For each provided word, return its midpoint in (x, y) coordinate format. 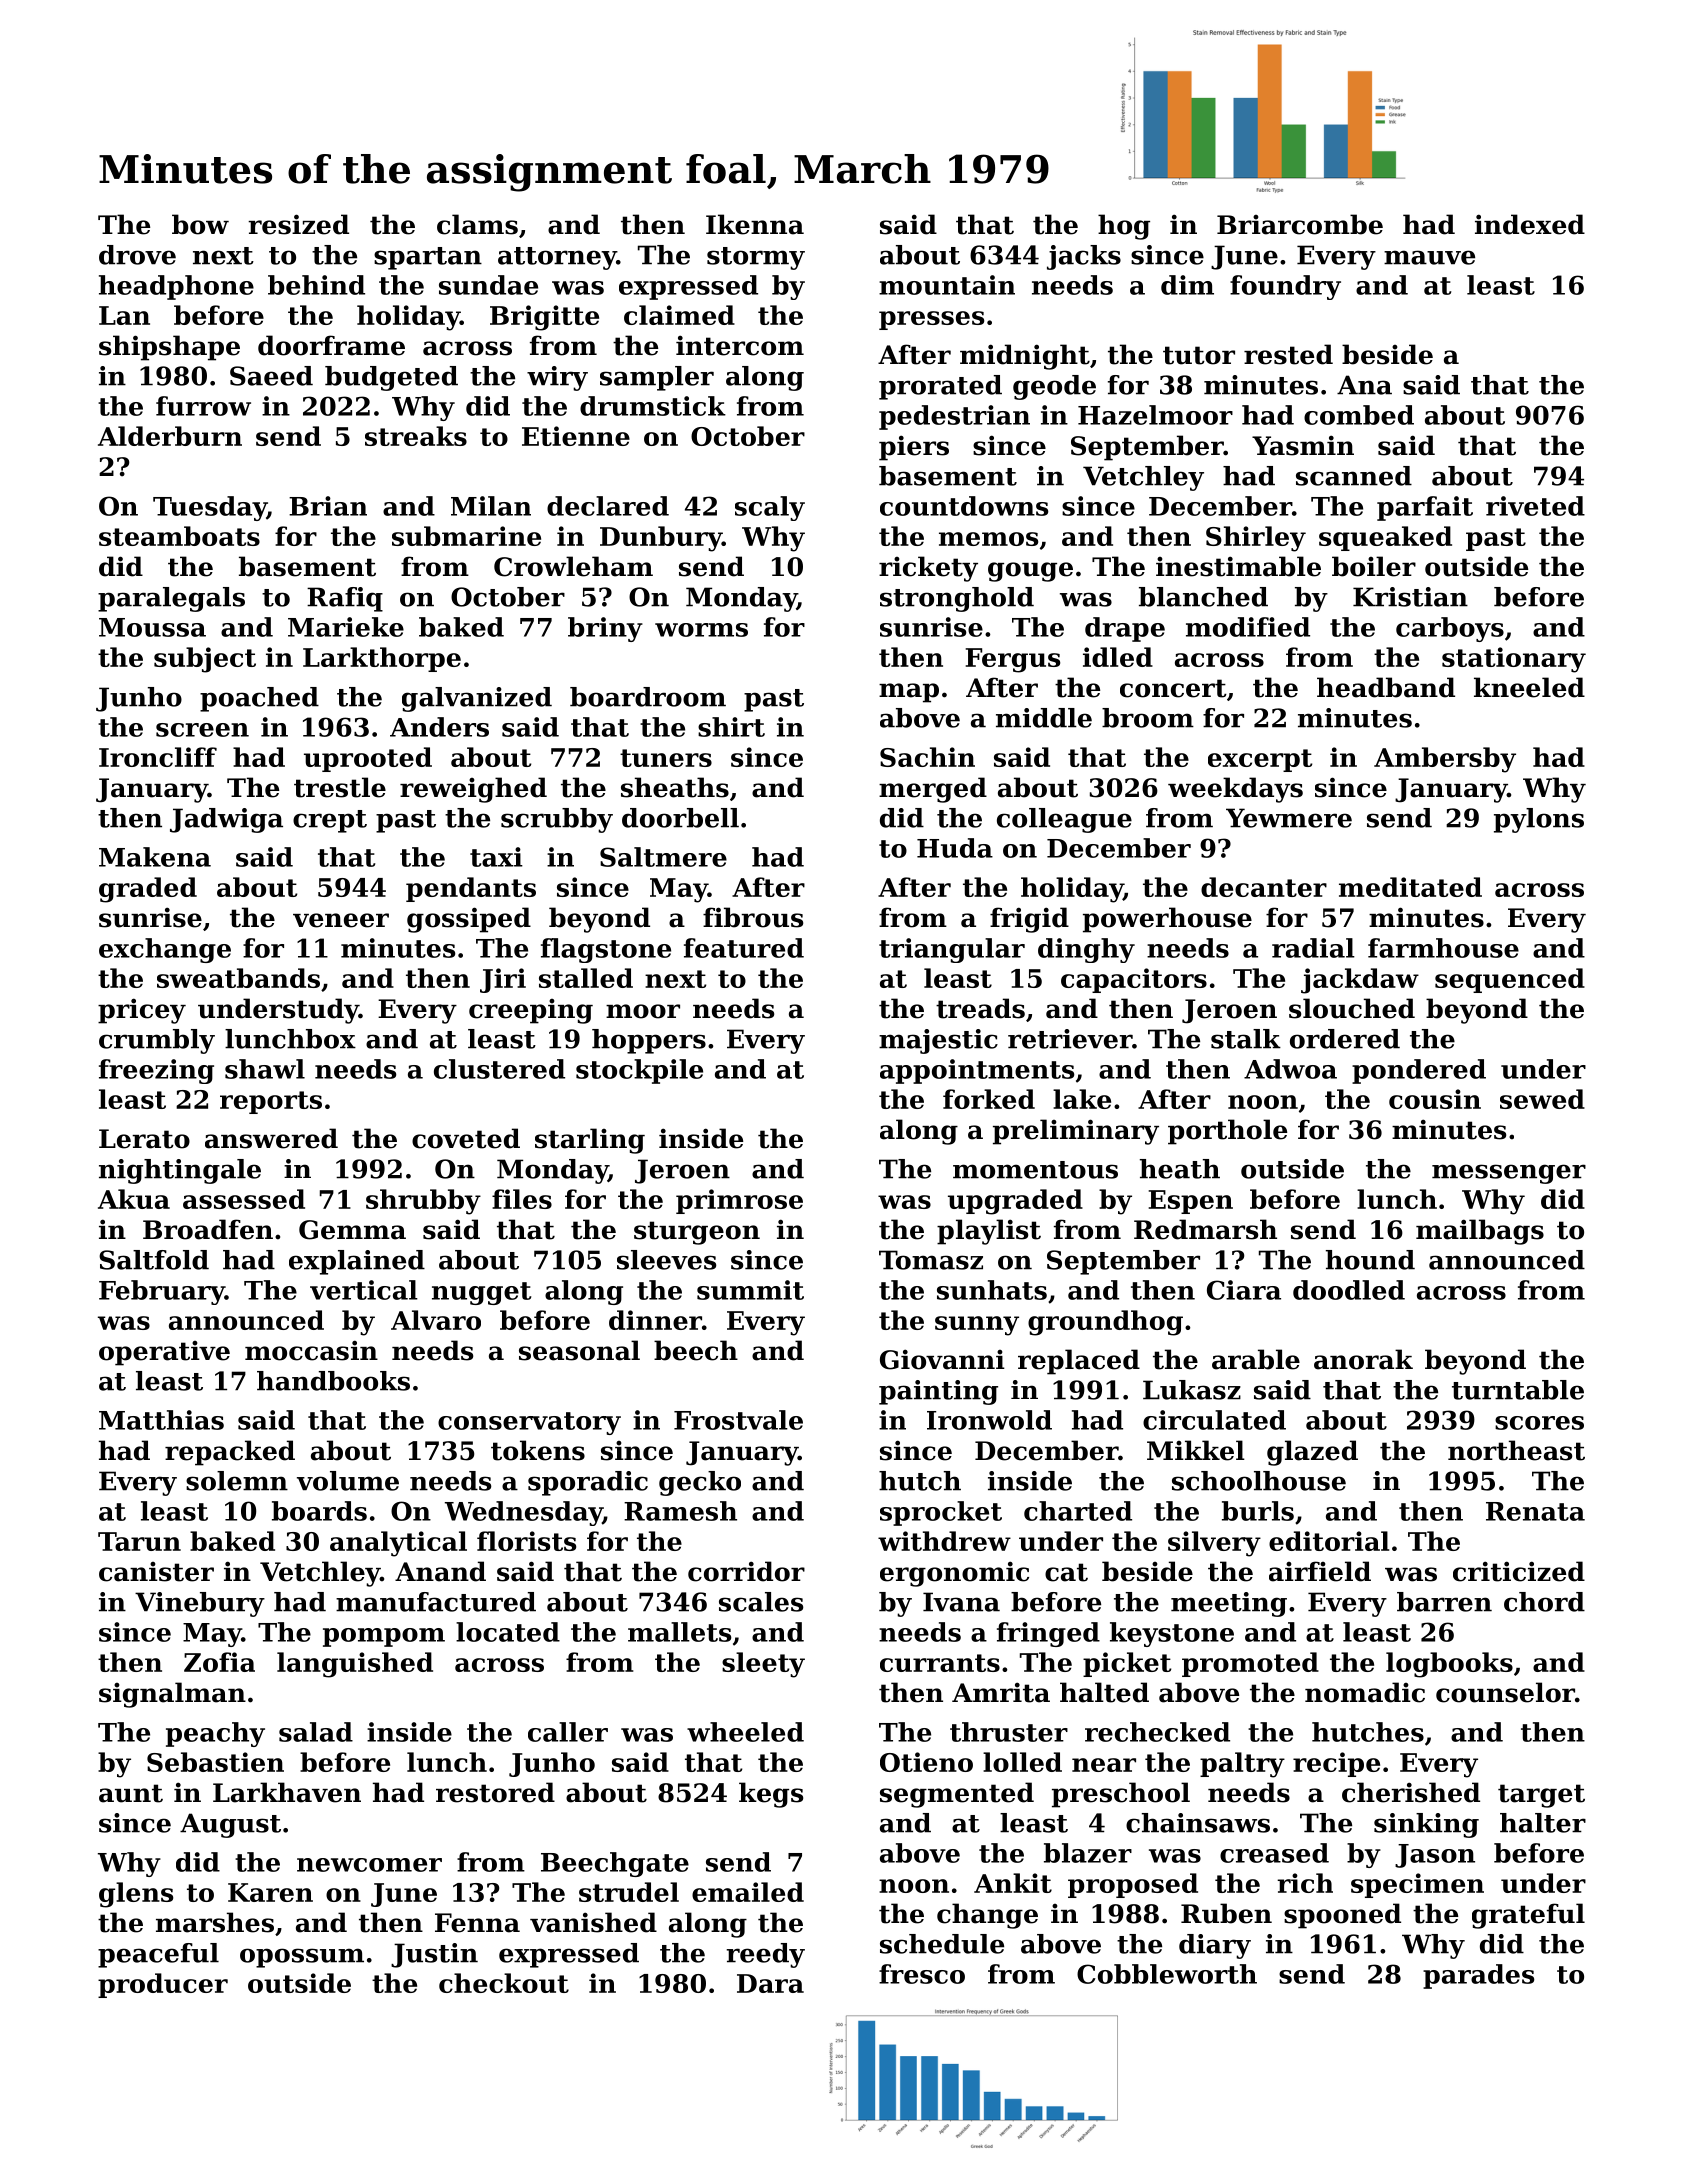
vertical (364, 1290)
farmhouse (1443, 948)
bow (200, 224)
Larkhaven (287, 1792)
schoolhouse (1259, 1481)
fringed (1048, 1634)
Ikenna (755, 224)
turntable (1518, 1390)
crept (330, 821)
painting (938, 1392)
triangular (952, 950)
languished (355, 1665)
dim (1187, 285)
